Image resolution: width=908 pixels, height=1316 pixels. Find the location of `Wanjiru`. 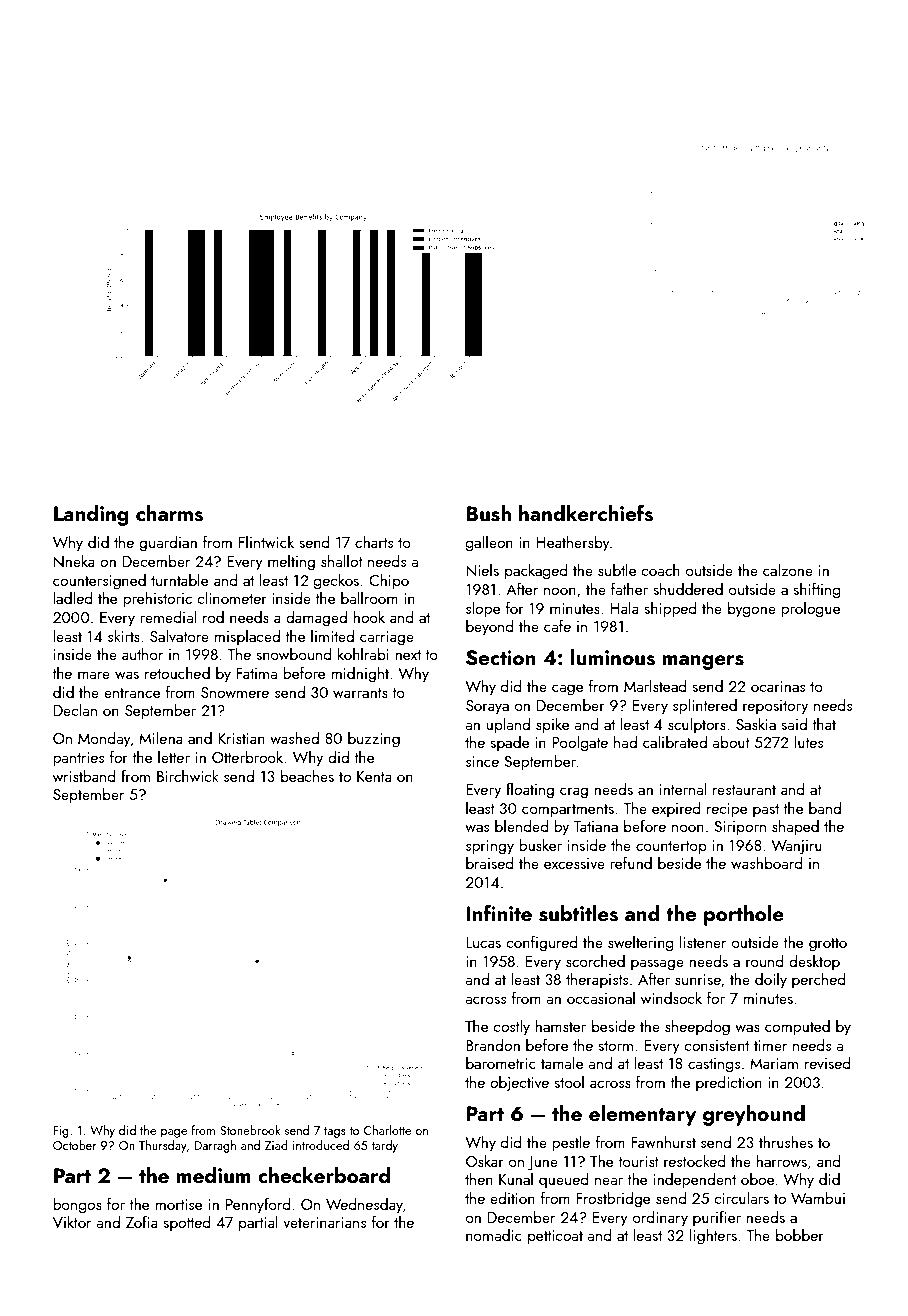

Wanjiru is located at coordinates (796, 847).
